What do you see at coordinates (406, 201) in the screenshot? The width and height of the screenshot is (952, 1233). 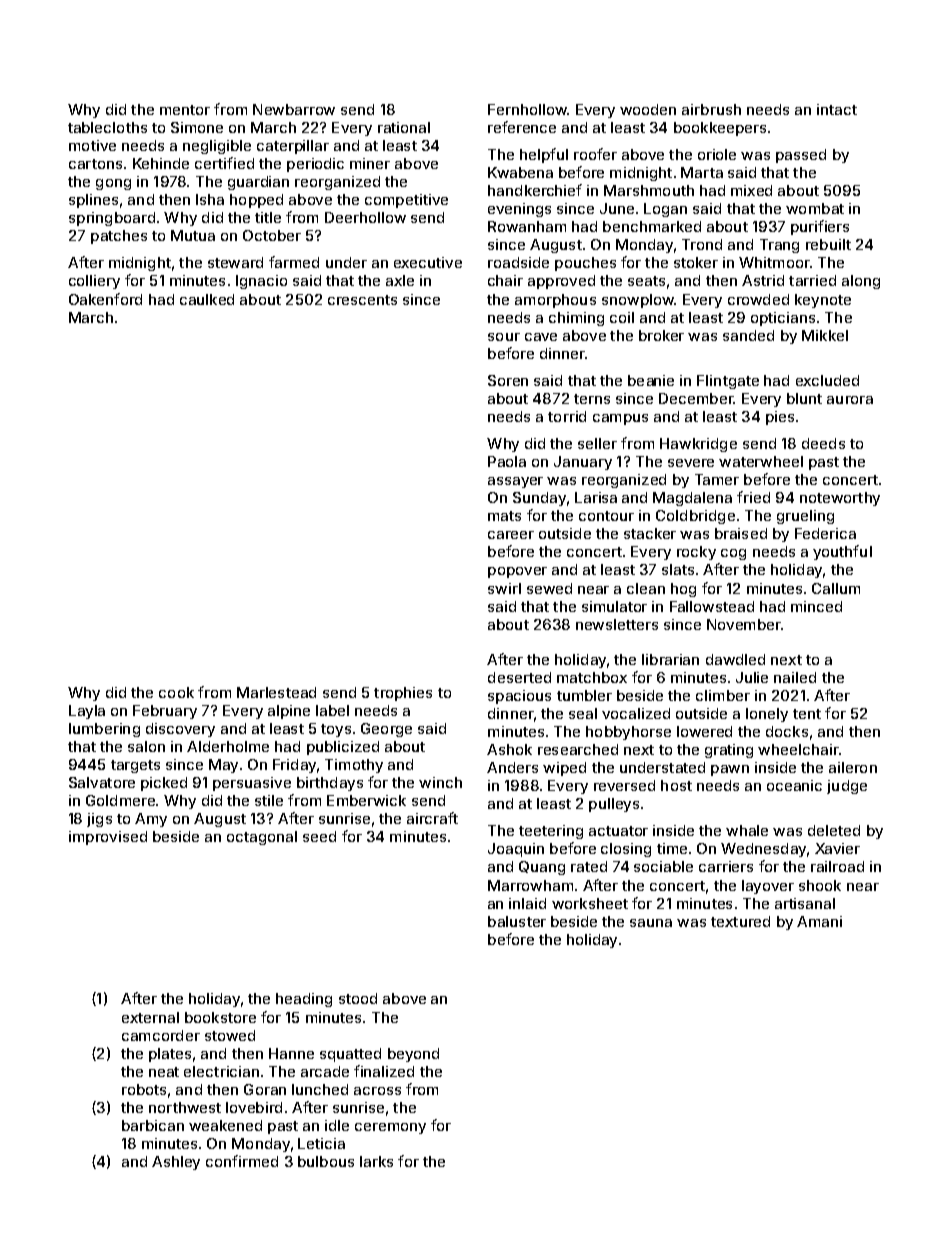 I see `competitive` at bounding box center [406, 201].
